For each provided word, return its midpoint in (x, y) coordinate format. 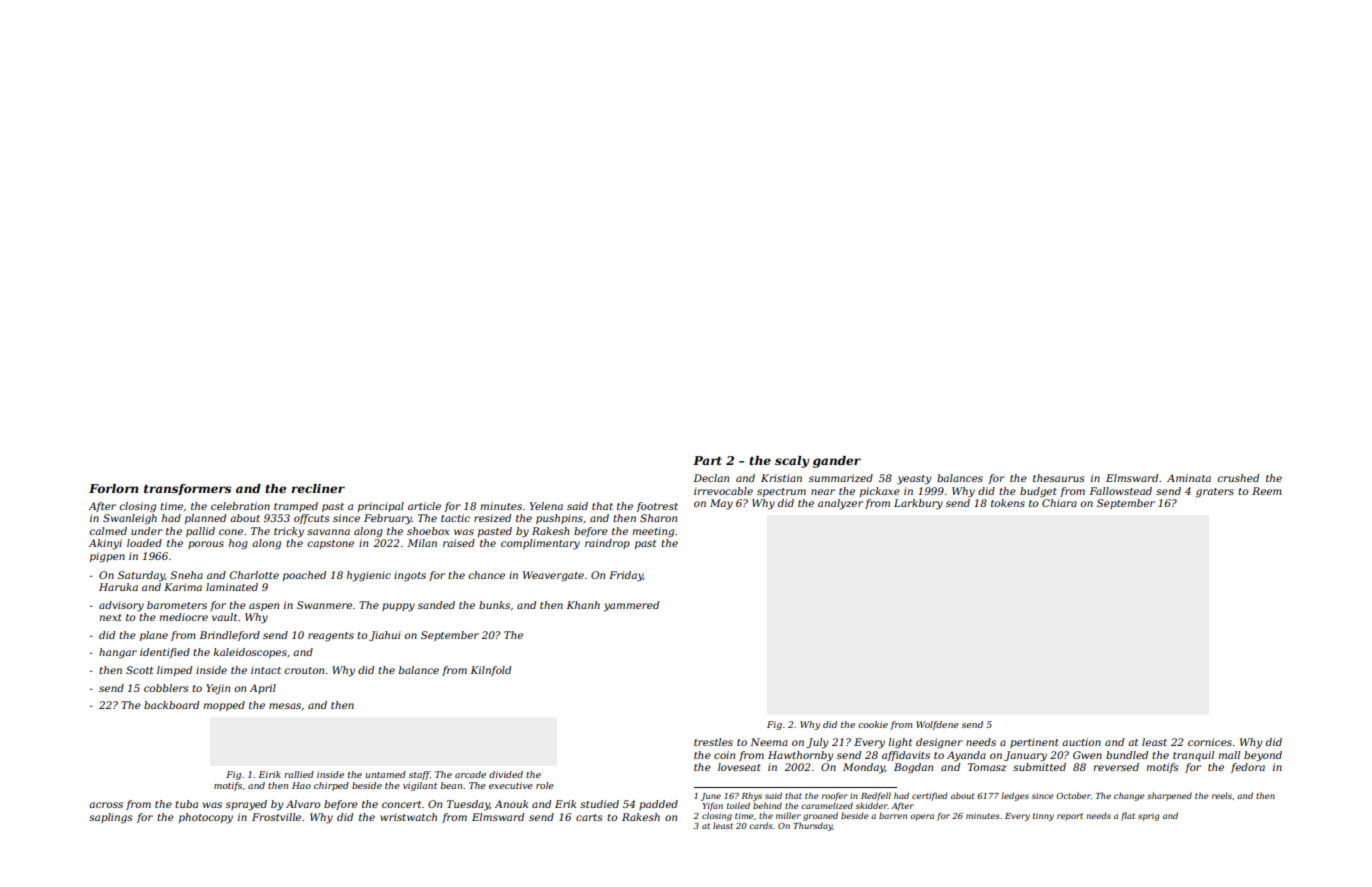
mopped (224, 706)
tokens (1008, 503)
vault (224, 617)
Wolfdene (937, 725)
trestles (713, 742)
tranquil (1193, 756)
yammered (631, 606)
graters (1215, 493)
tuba (186, 804)
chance (486, 575)
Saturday (141, 576)
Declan (711, 478)
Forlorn (113, 488)
